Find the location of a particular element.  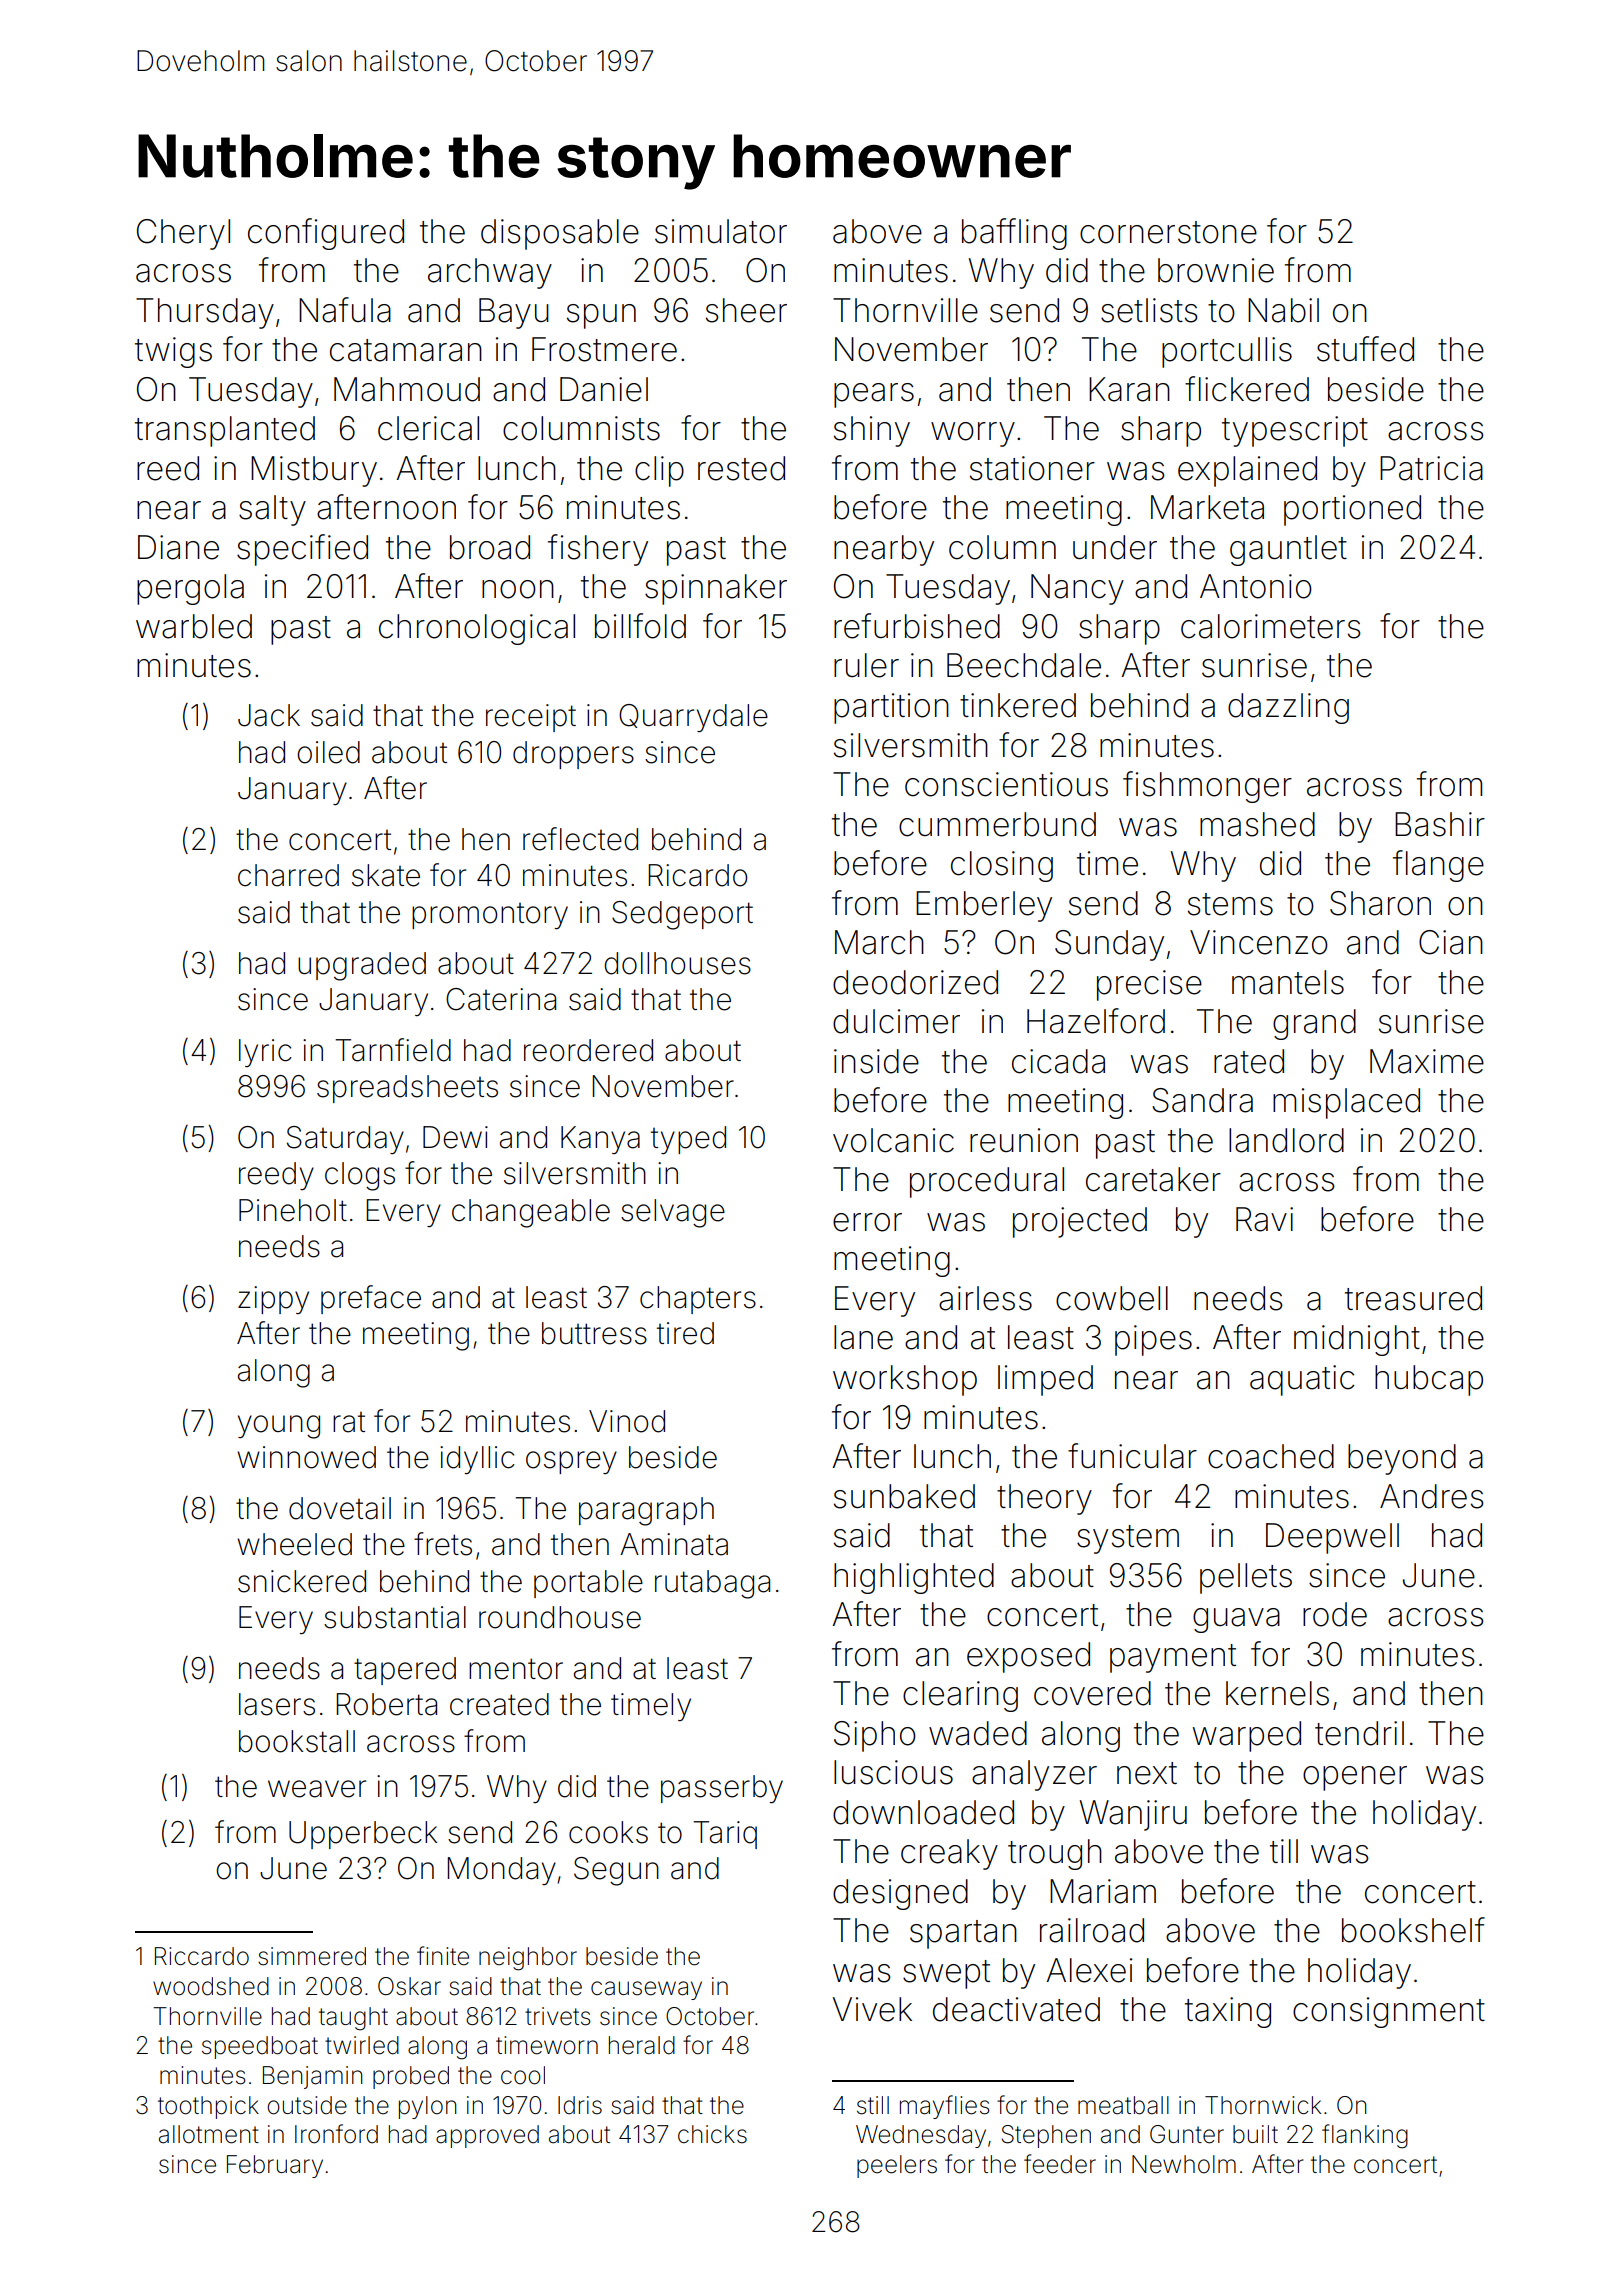

charred is located at coordinates (288, 875).
